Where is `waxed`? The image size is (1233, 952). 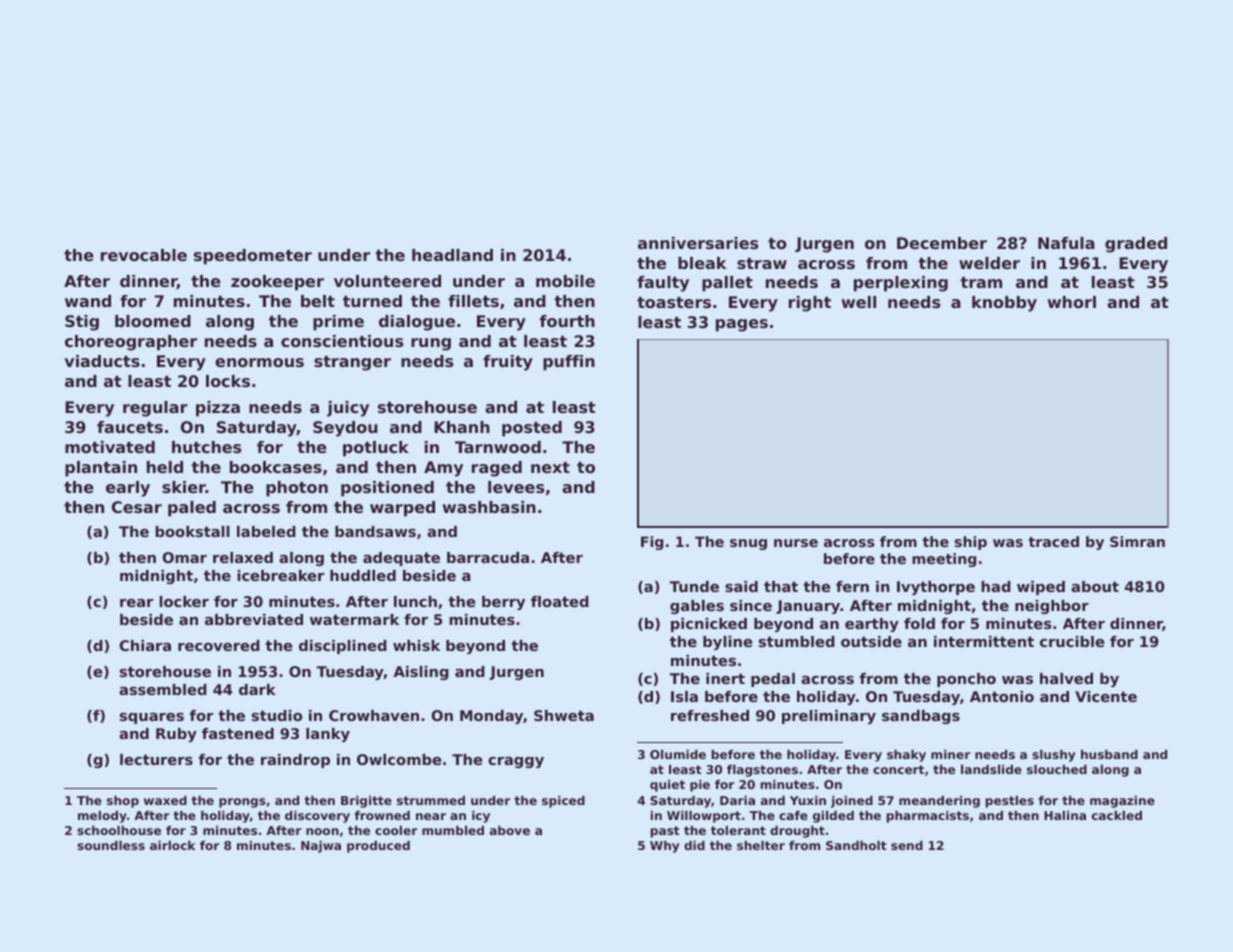 waxed is located at coordinates (165, 800).
